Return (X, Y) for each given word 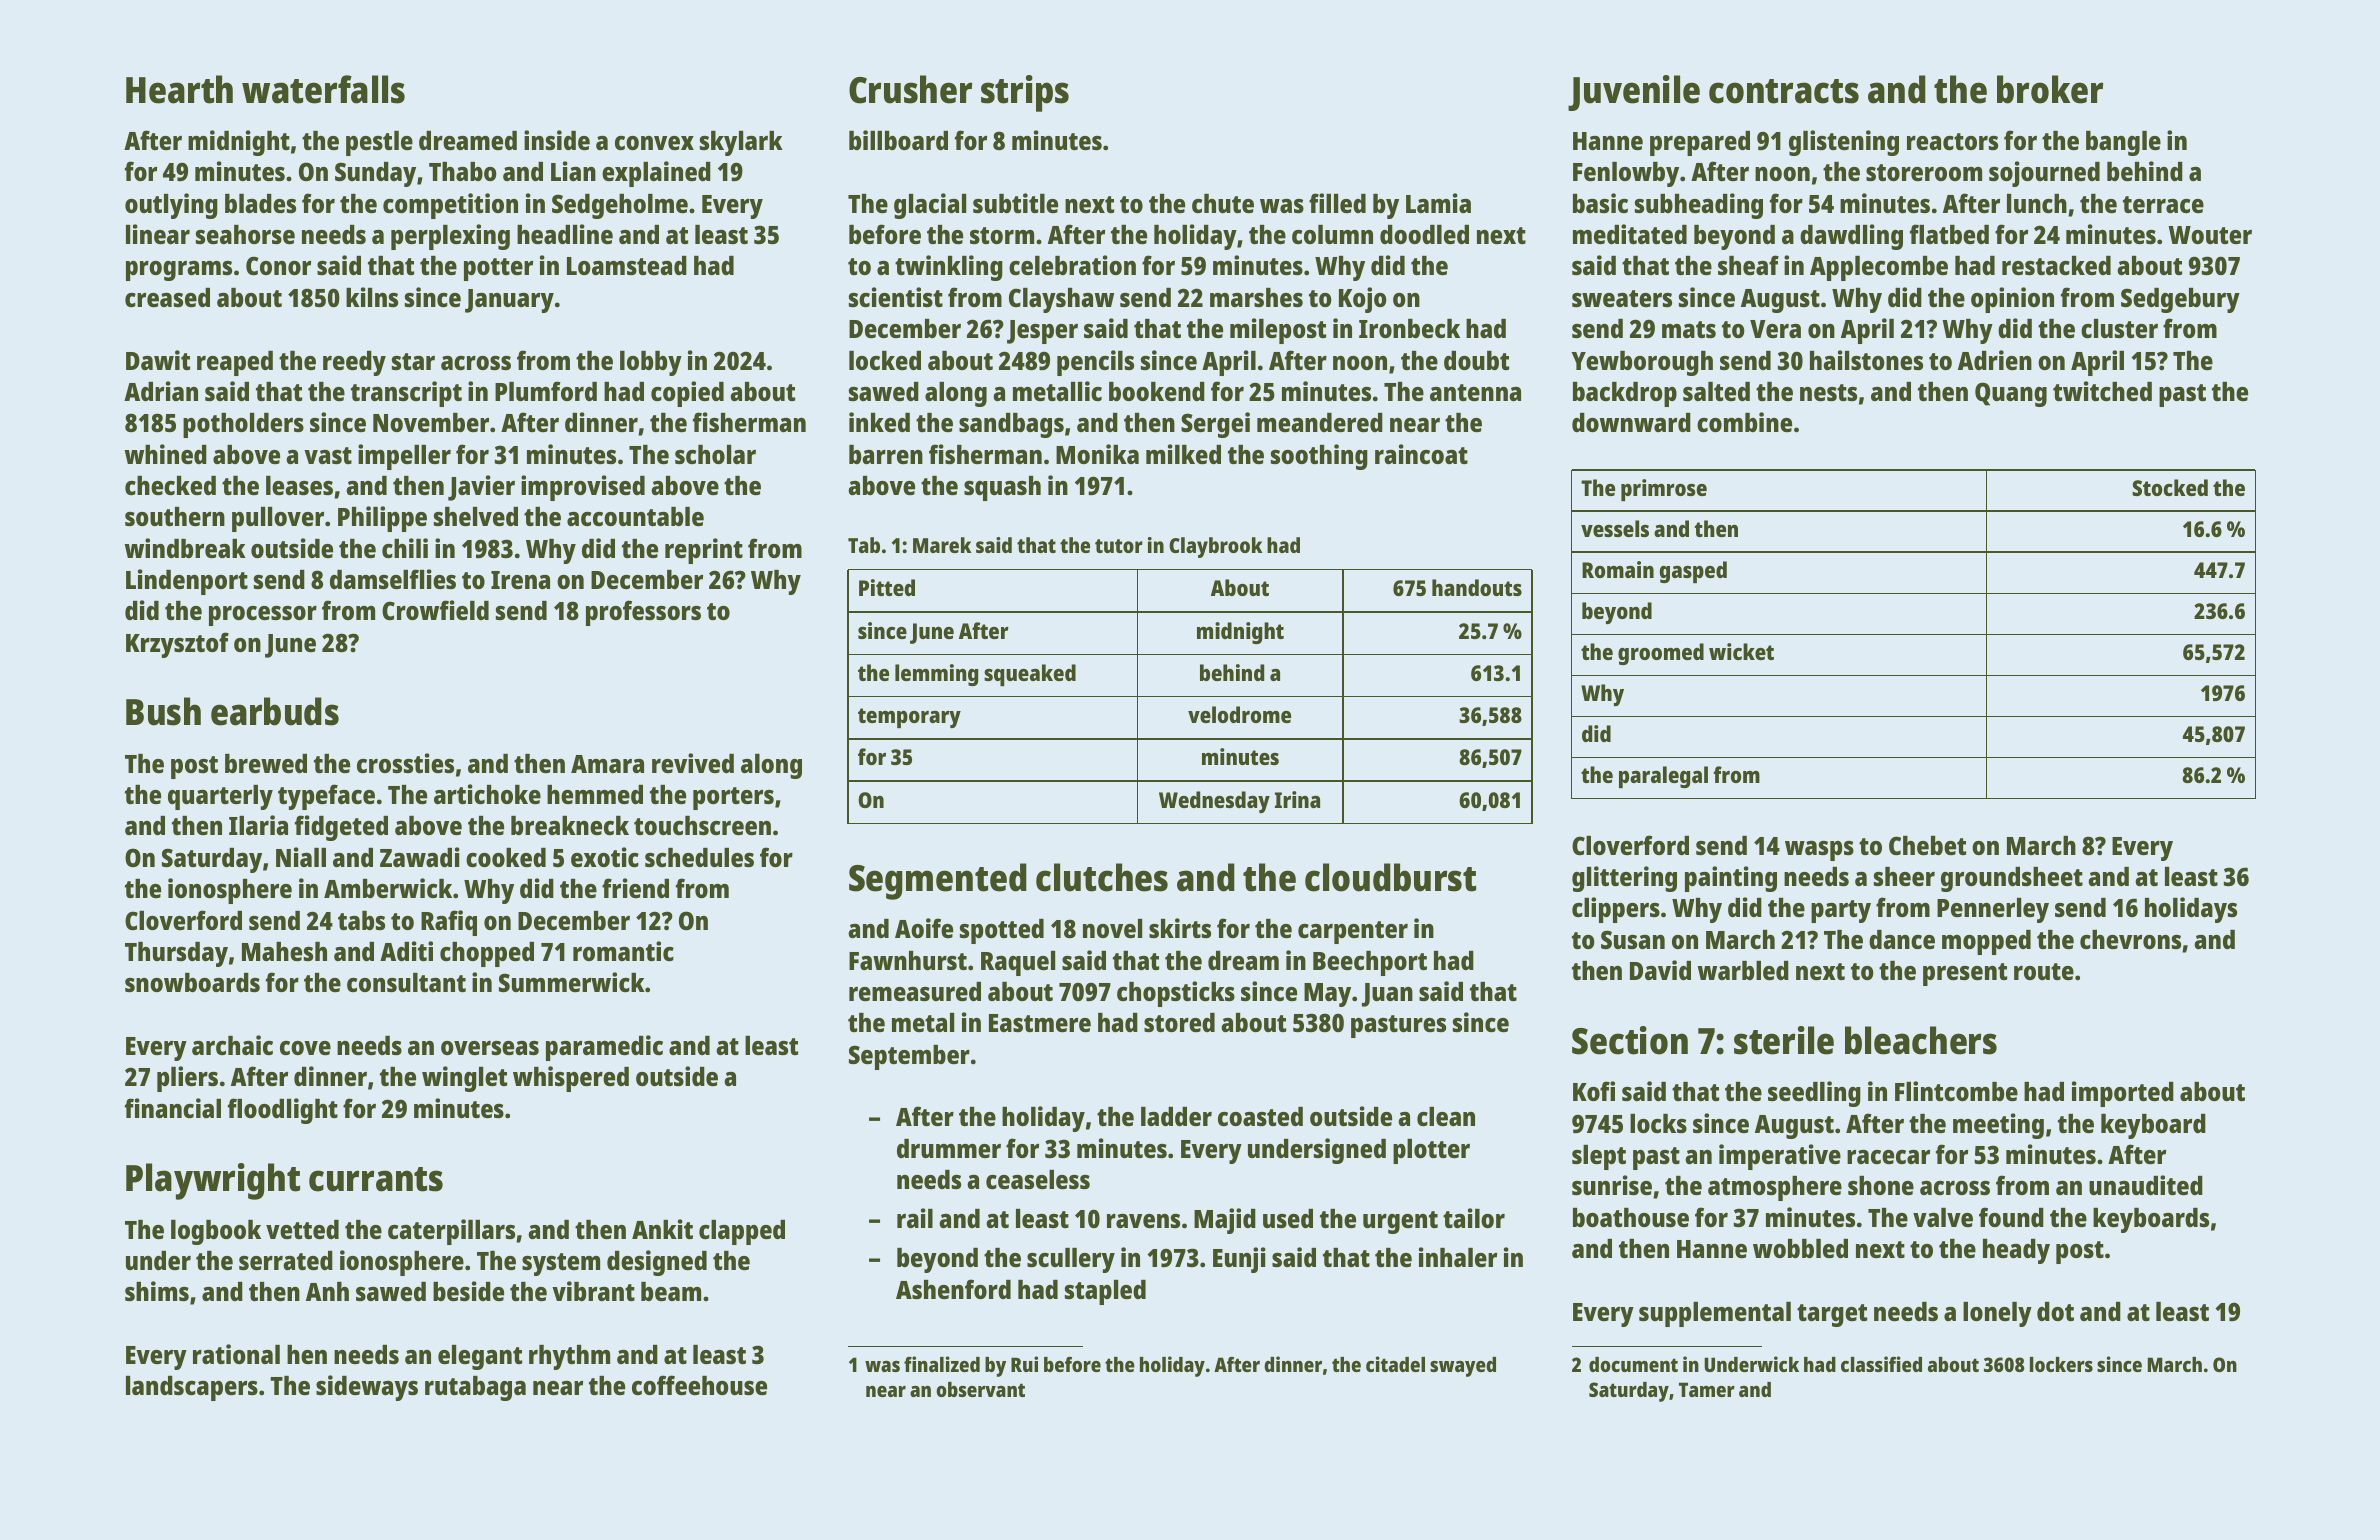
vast (328, 455)
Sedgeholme (620, 206)
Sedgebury (2180, 300)
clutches (1102, 877)
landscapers (192, 1388)
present (1965, 974)
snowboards (192, 982)
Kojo (1363, 300)
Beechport (1370, 963)
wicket (1741, 651)
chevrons (2130, 939)
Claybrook (1215, 547)
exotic (605, 857)
